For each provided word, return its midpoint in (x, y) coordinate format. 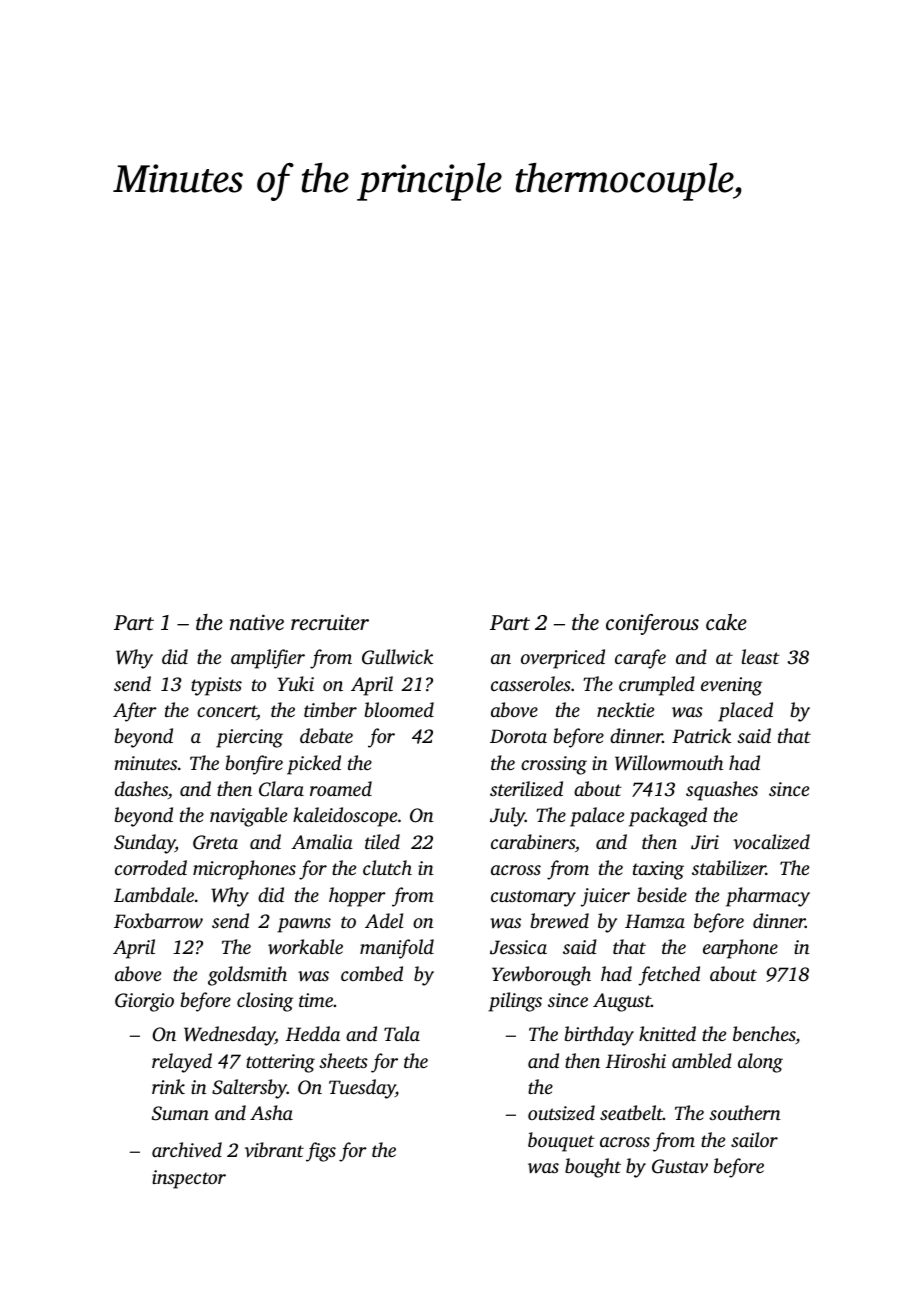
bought (593, 1168)
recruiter (330, 622)
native (257, 622)
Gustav (680, 1166)
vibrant (274, 1149)
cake (726, 622)
